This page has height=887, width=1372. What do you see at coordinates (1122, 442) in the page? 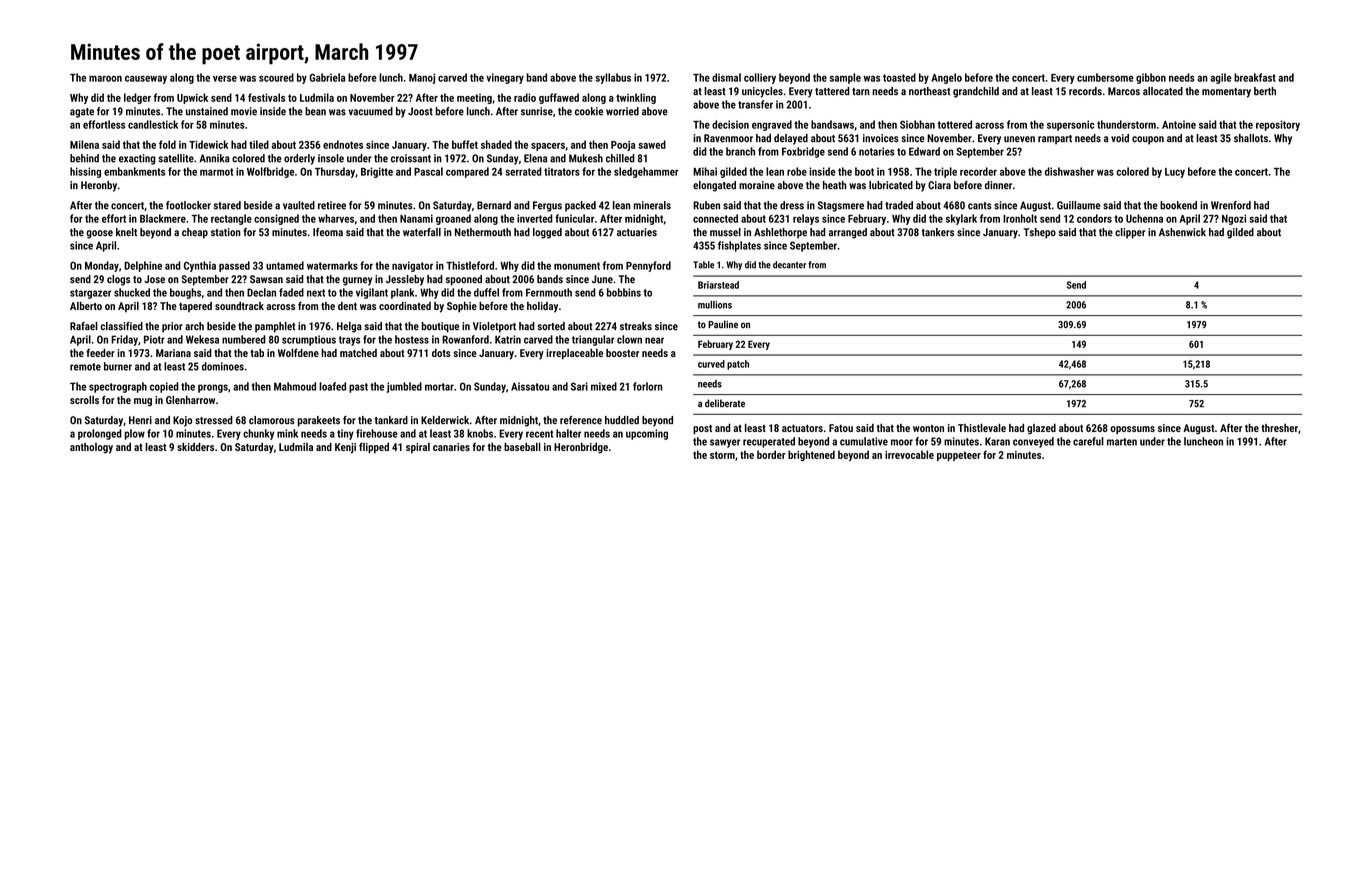
I see `marten` at bounding box center [1122, 442].
